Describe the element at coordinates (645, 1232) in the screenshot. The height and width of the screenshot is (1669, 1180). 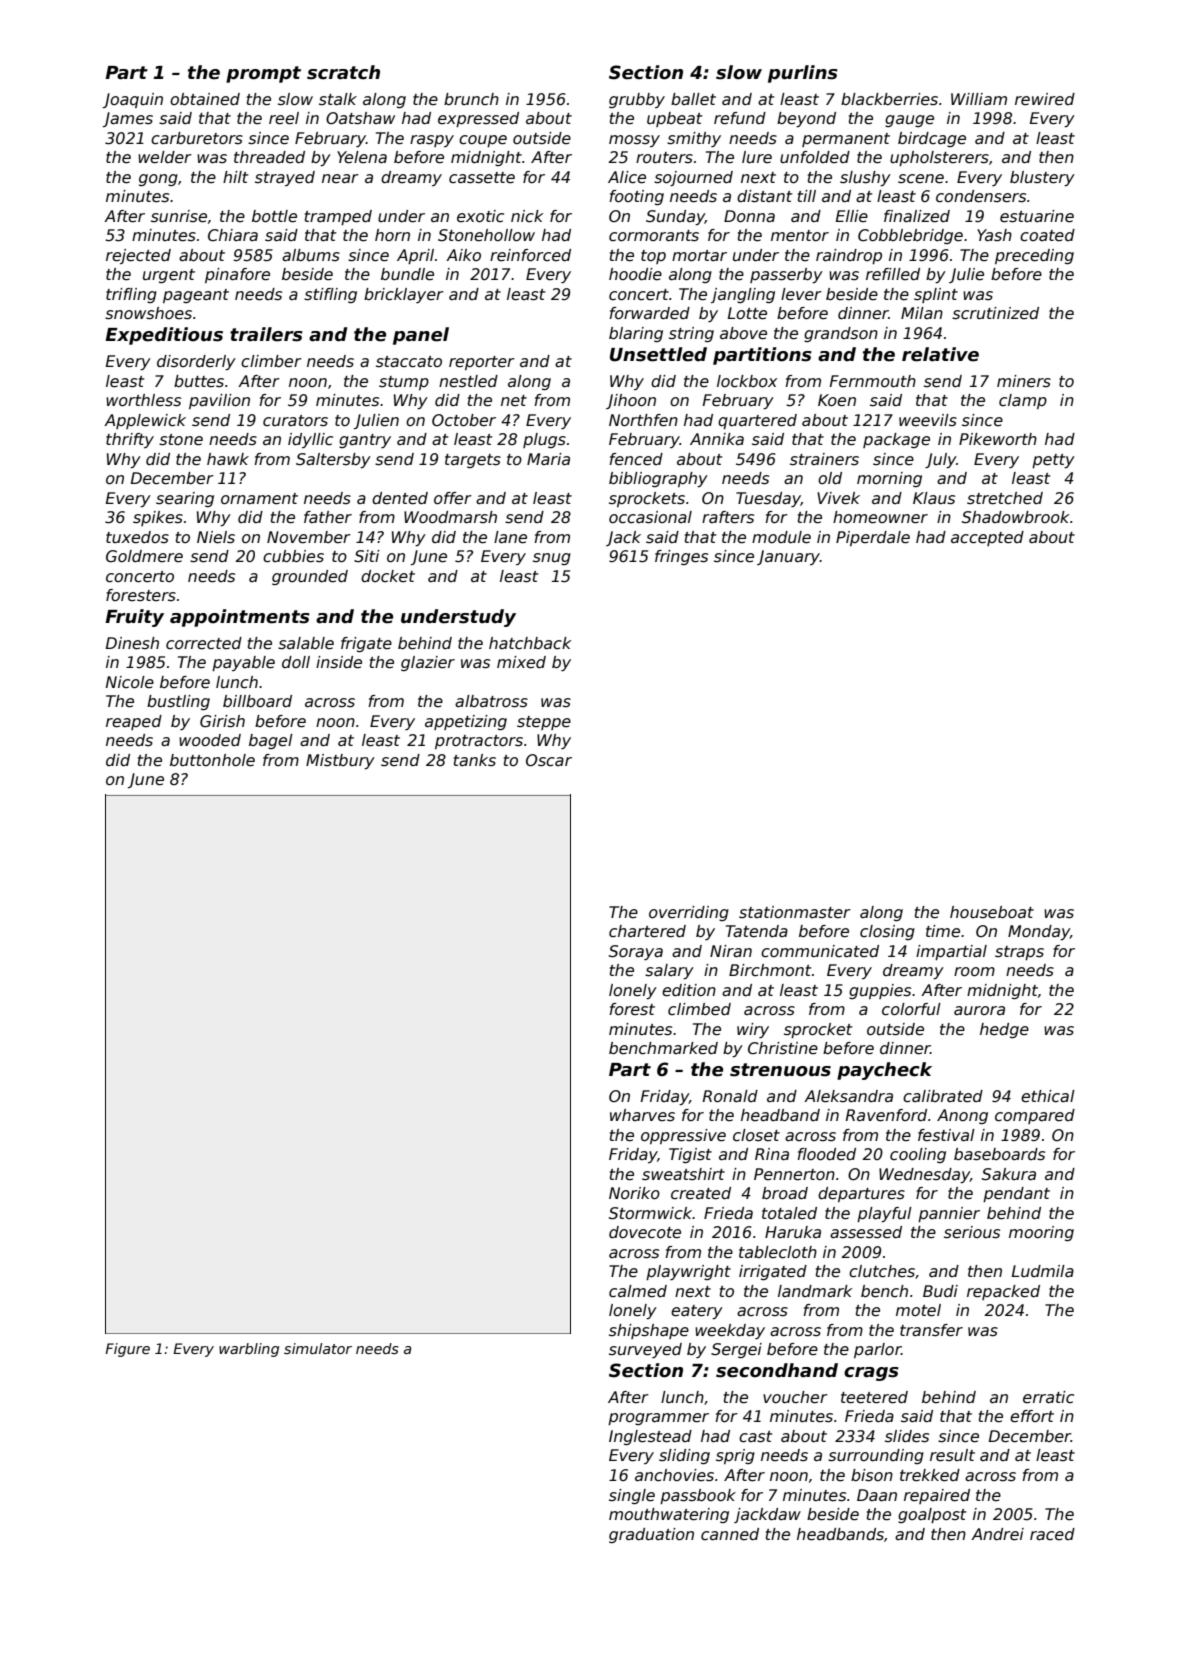
I see `dovecote` at that location.
